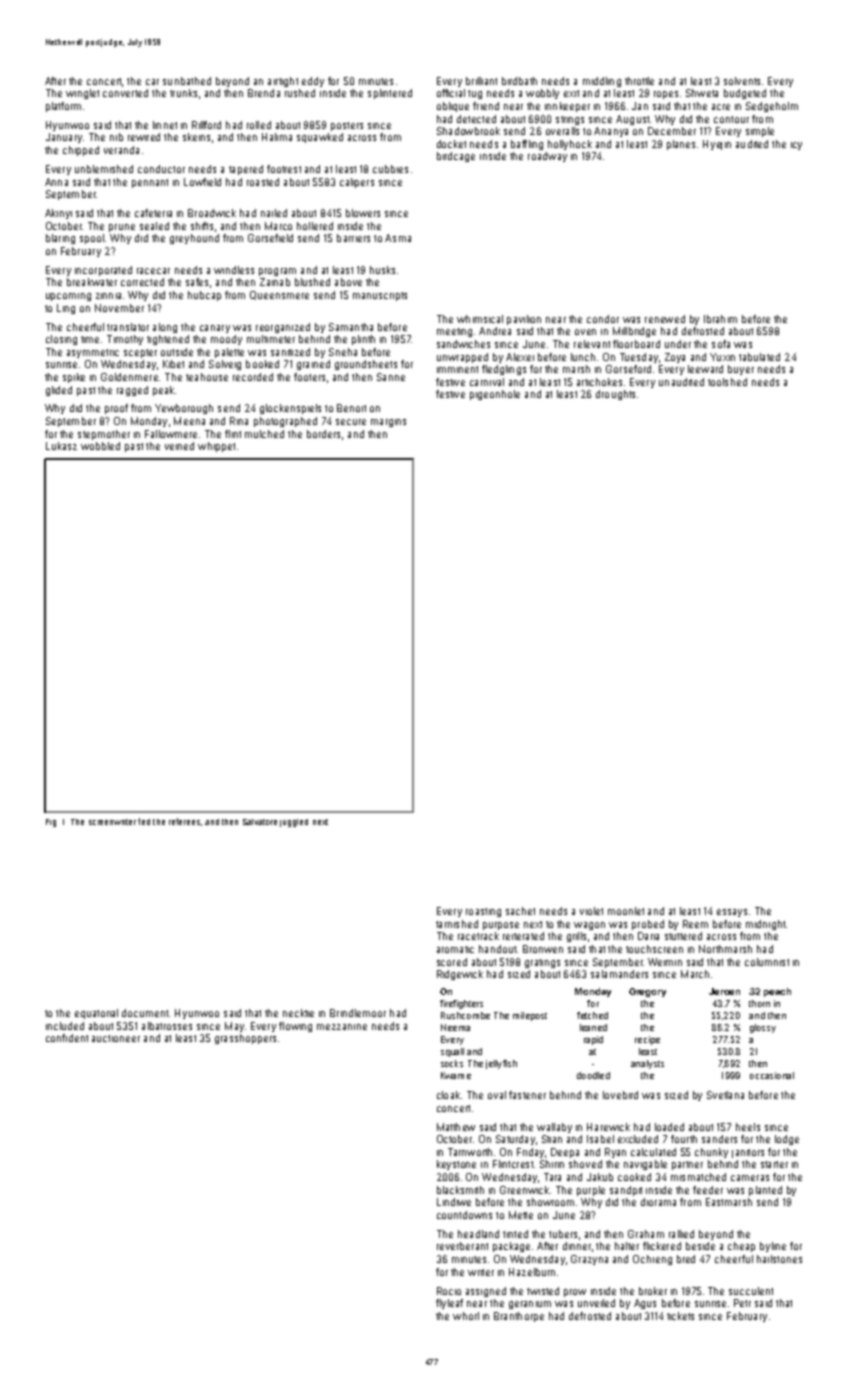  What do you see at coordinates (260, 822) in the screenshot?
I see `Salvatore` at bounding box center [260, 822].
